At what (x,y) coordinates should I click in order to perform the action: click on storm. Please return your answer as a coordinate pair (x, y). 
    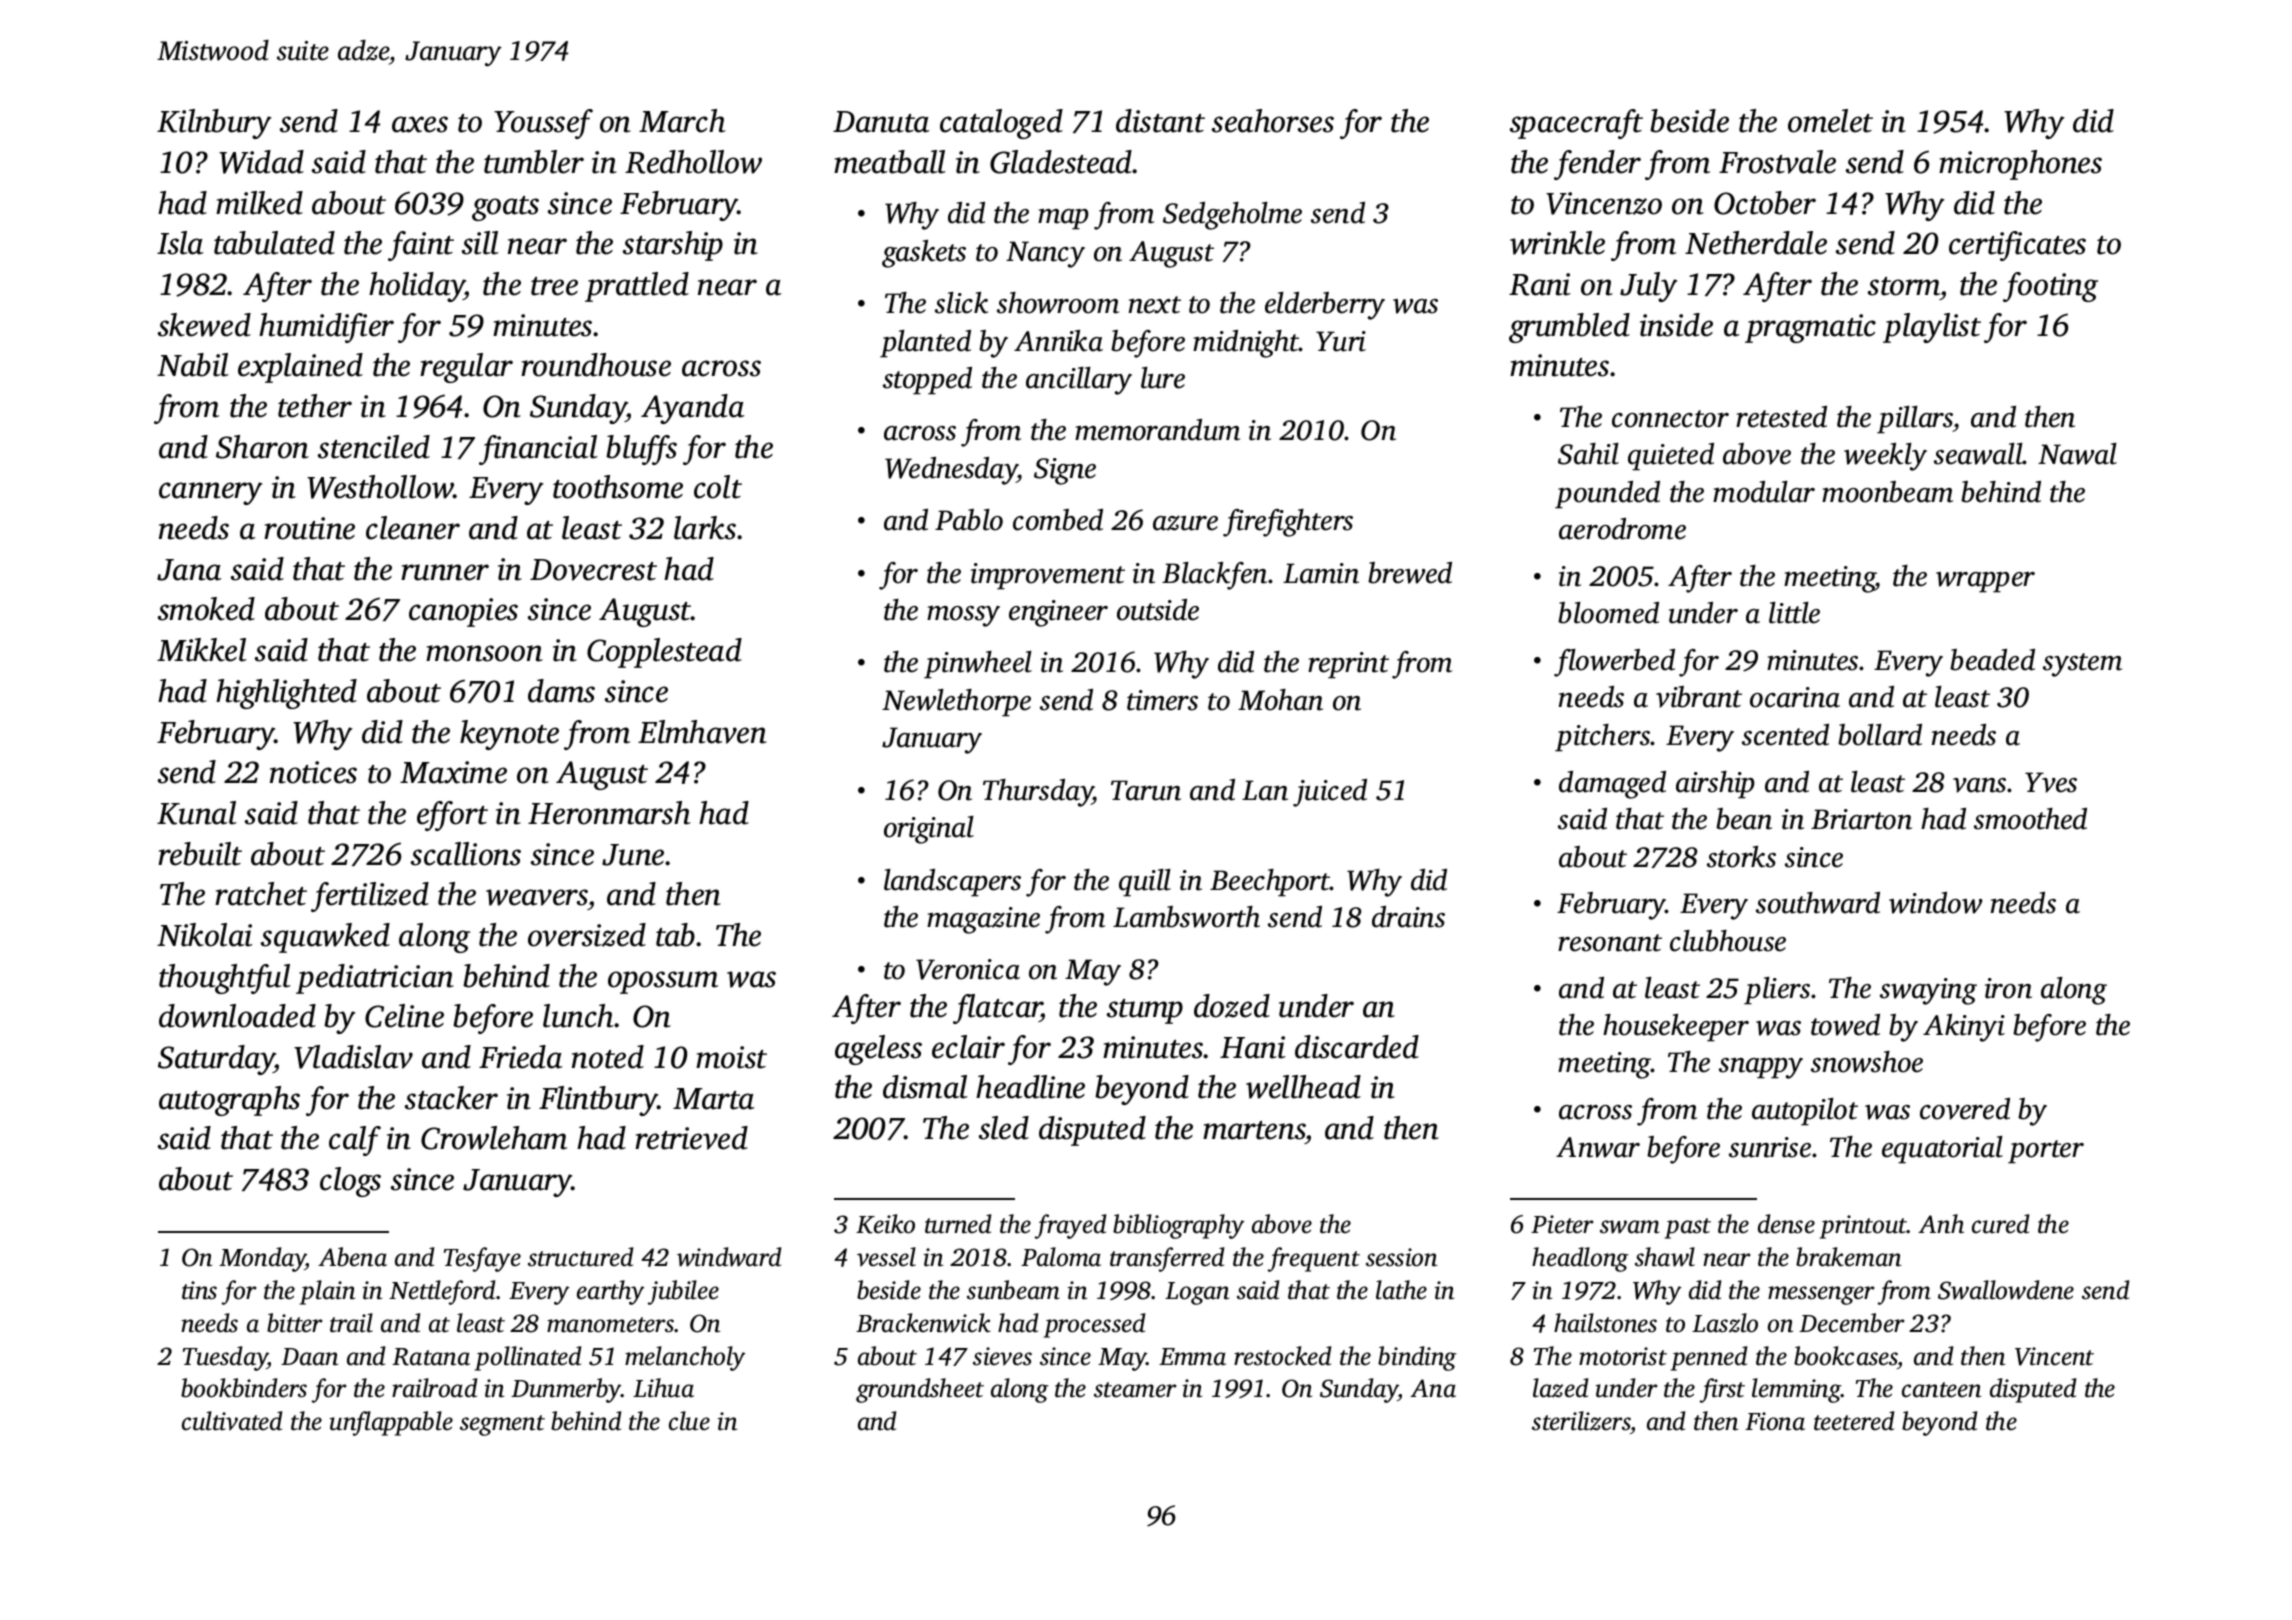
    Looking at the image, I should click on (1904, 286).
